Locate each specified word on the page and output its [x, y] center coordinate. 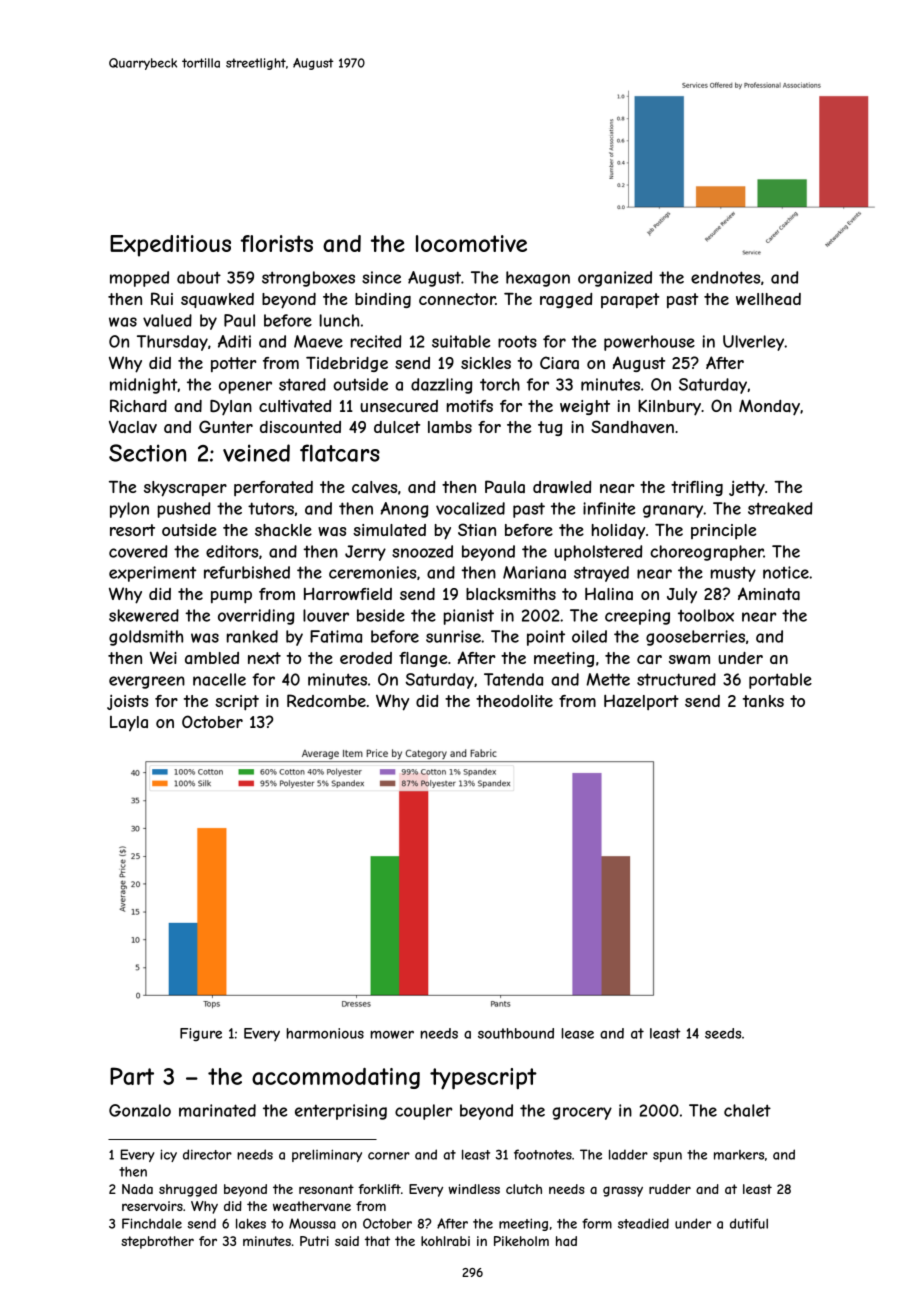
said [347, 1241]
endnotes [725, 277]
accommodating [336, 1078]
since [381, 277]
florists [276, 243]
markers [739, 1155]
